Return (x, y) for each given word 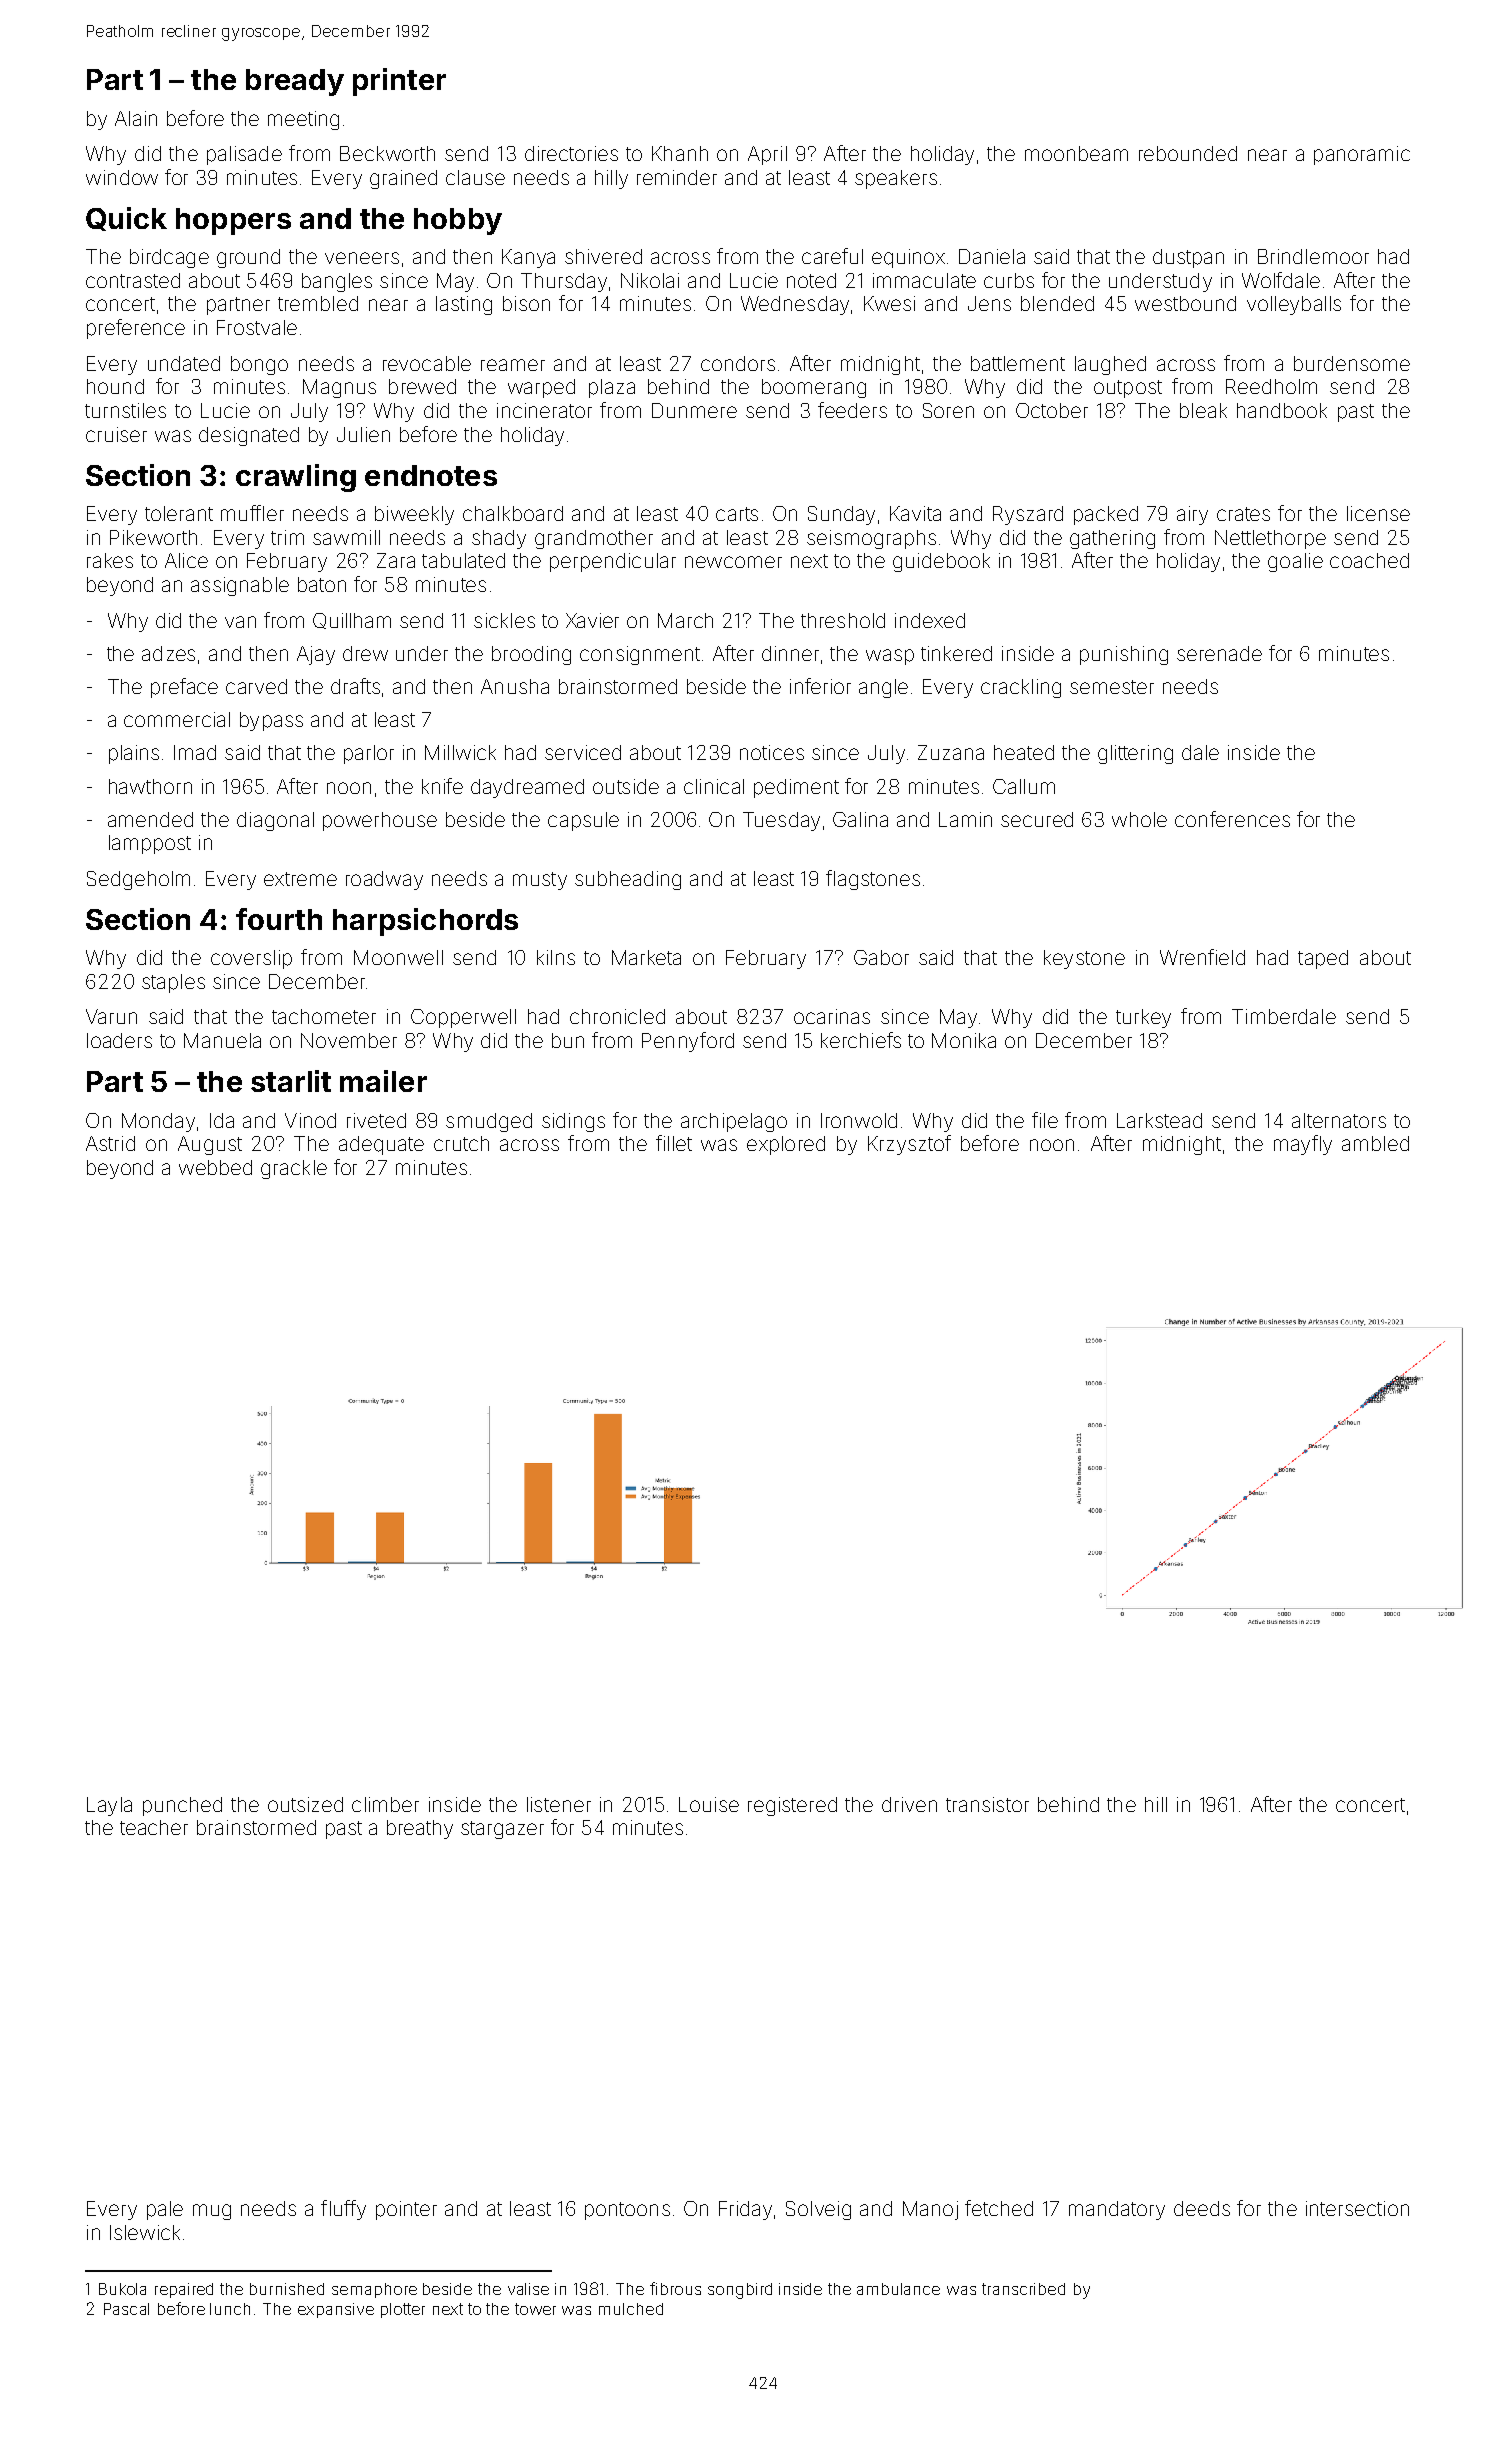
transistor (987, 1804)
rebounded (1188, 153)
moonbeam (1076, 153)
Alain (136, 118)
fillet (674, 1143)
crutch (461, 1143)
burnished (287, 2289)
